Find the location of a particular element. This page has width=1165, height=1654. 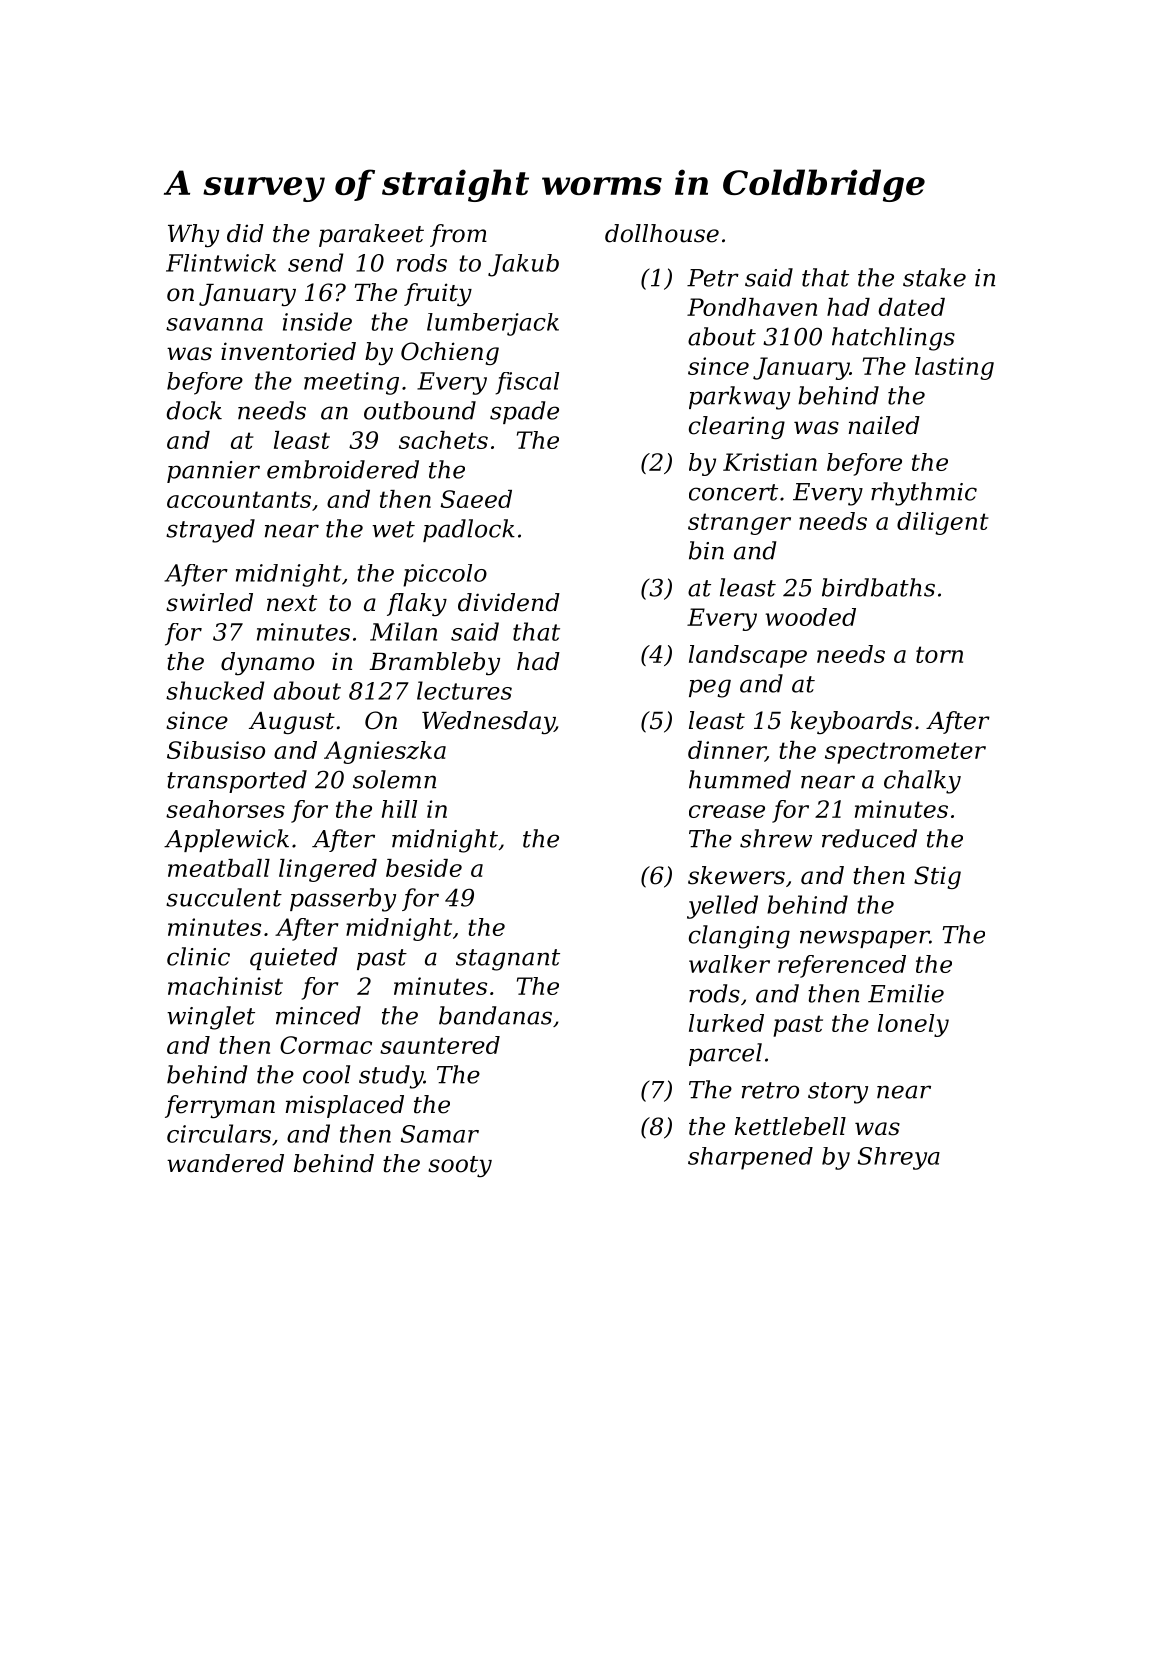

crease is located at coordinates (727, 811).
